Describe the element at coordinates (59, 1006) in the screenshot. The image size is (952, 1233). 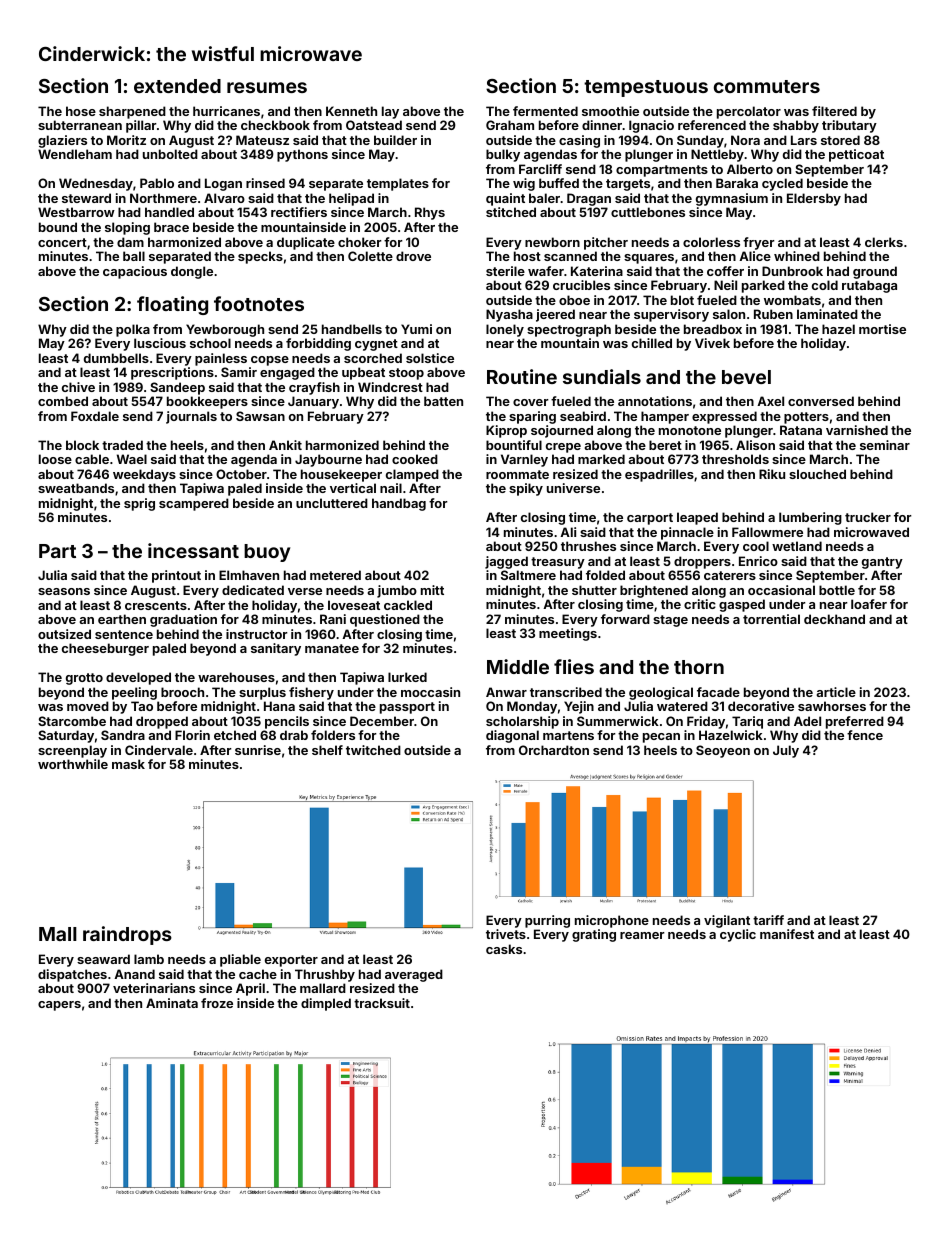
I see `capers` at that location.
